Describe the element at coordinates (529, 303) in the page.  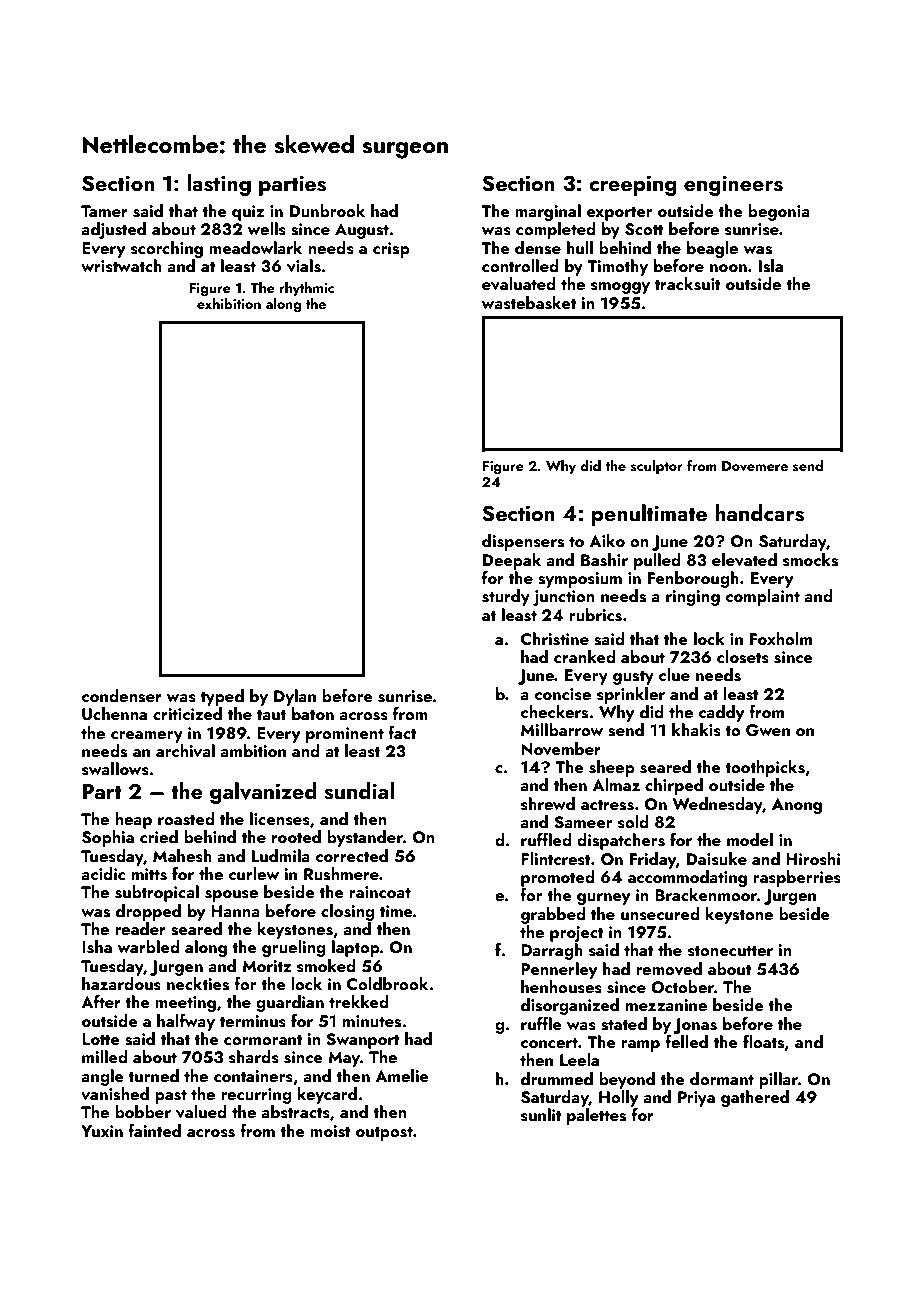
I see `wastebasket` at that location.
